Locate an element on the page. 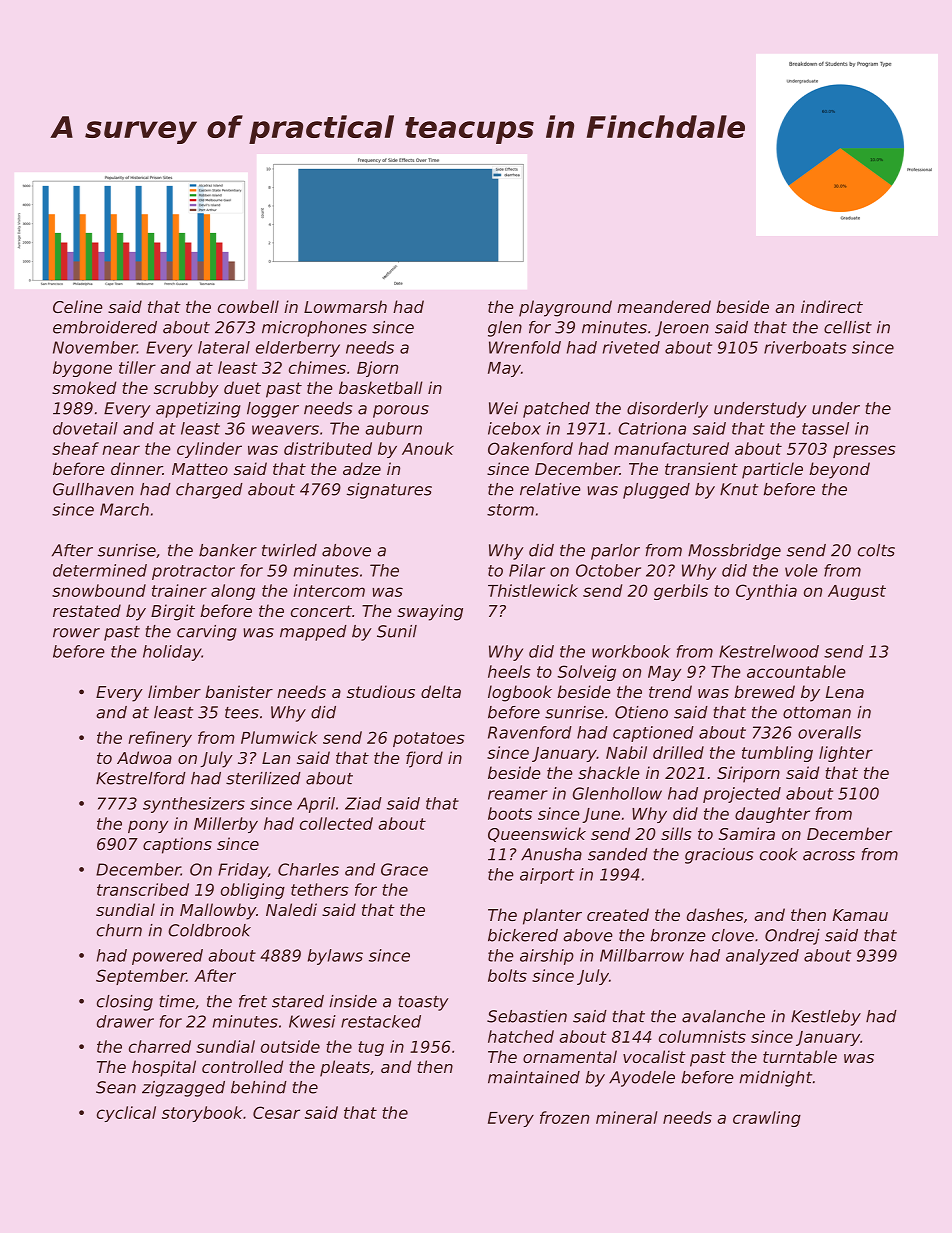 This page has height=1233, width=952. storm is located at coordinates (510, 510).
